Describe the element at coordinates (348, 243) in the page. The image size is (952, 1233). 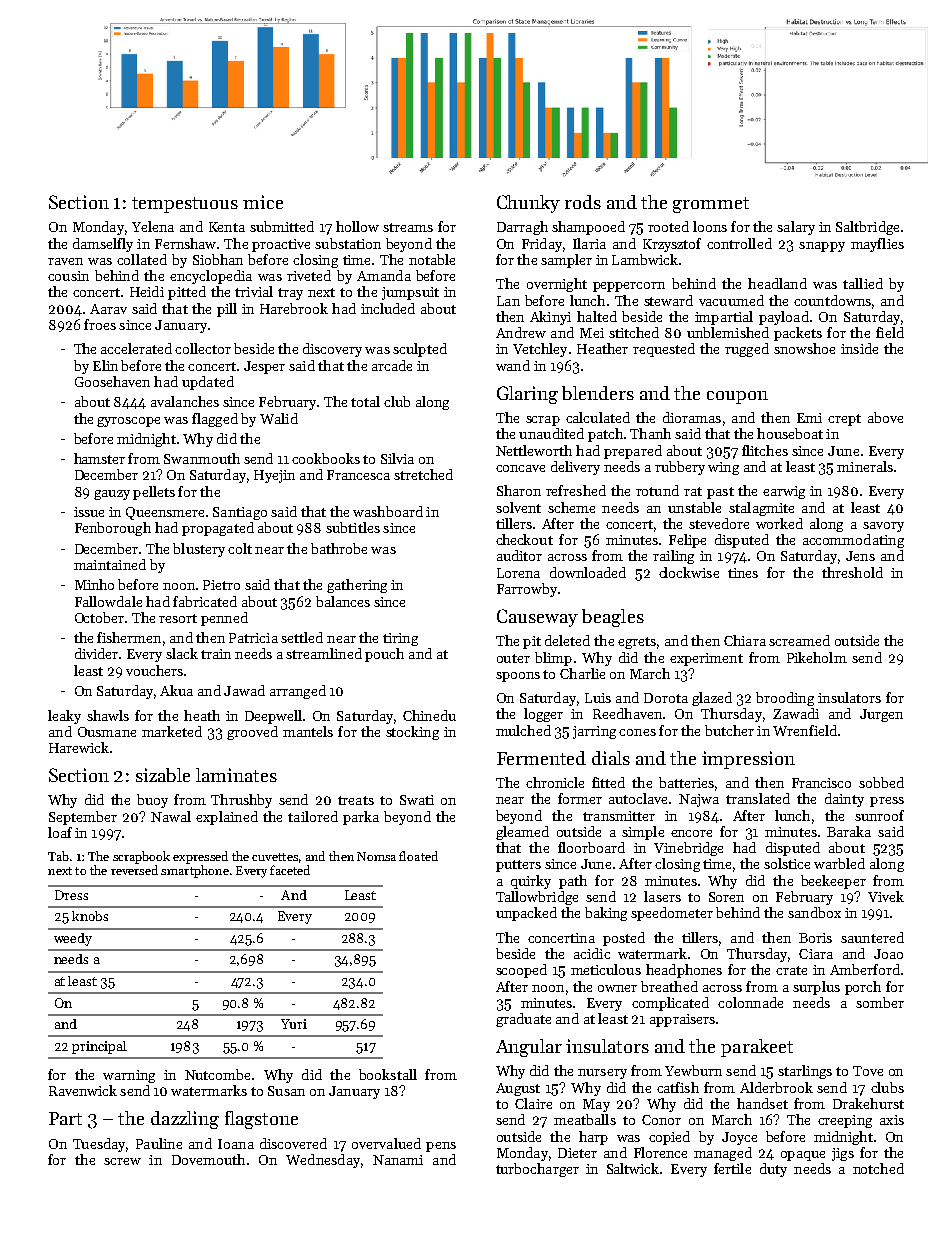
I see `substation` at that location.
